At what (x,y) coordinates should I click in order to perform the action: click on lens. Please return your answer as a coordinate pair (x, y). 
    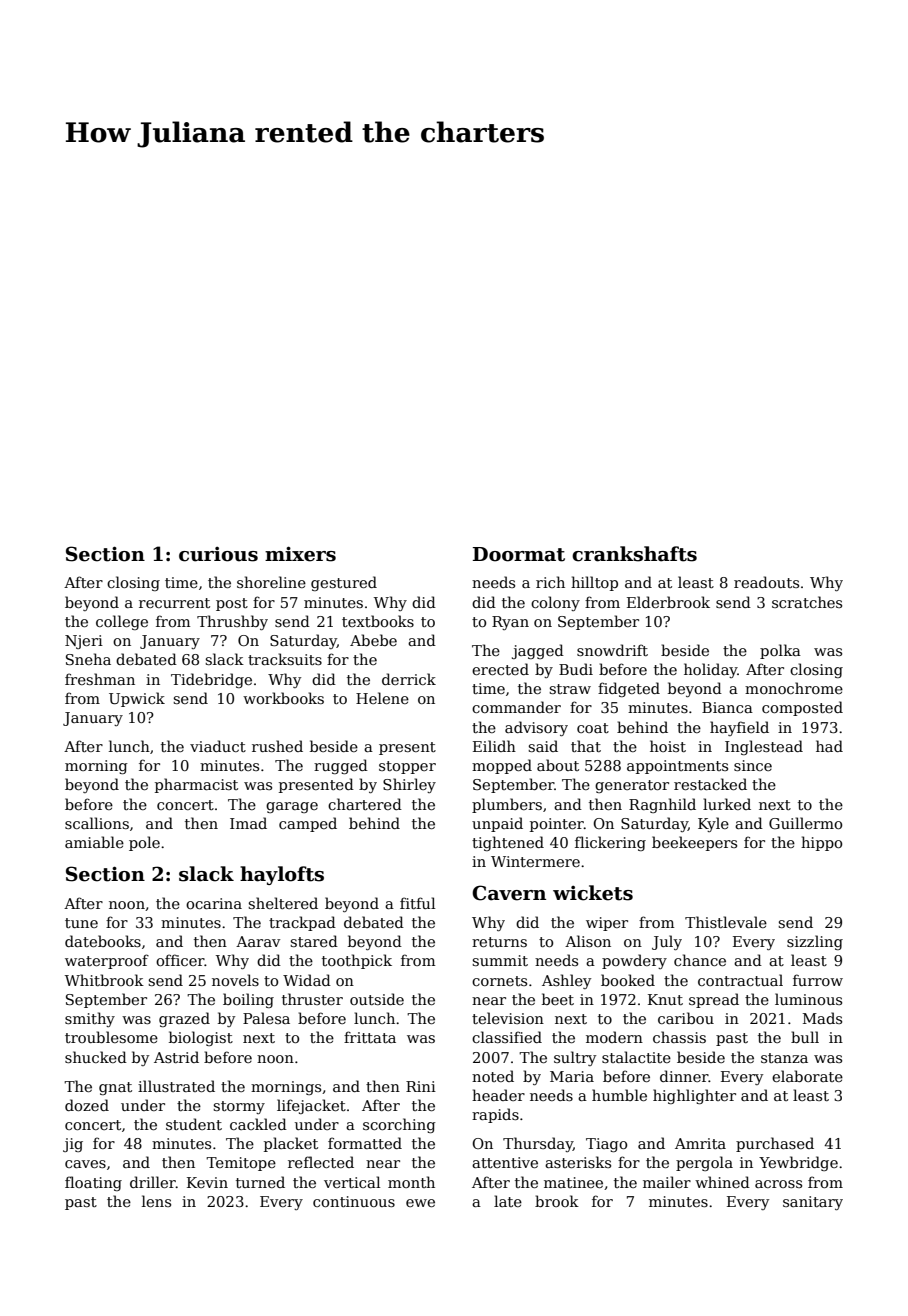
    Looking at the image, I should click on (156, 1201).
